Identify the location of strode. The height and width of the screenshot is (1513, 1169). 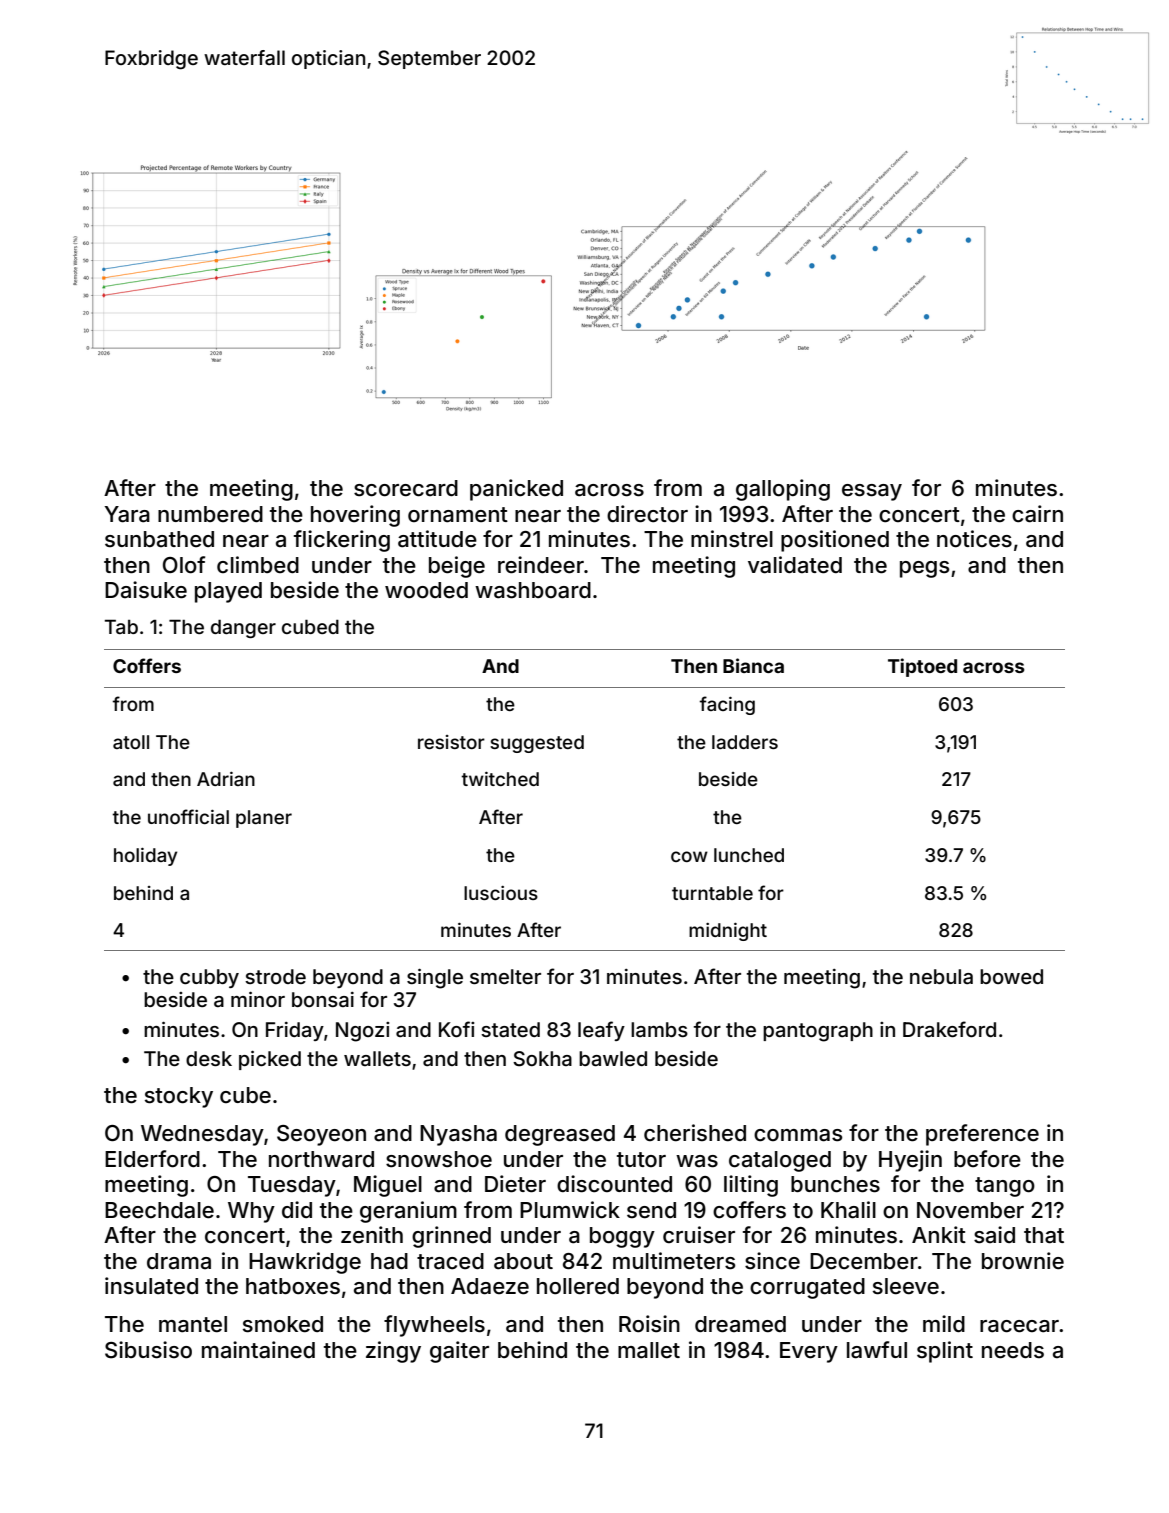
(275, 976).
